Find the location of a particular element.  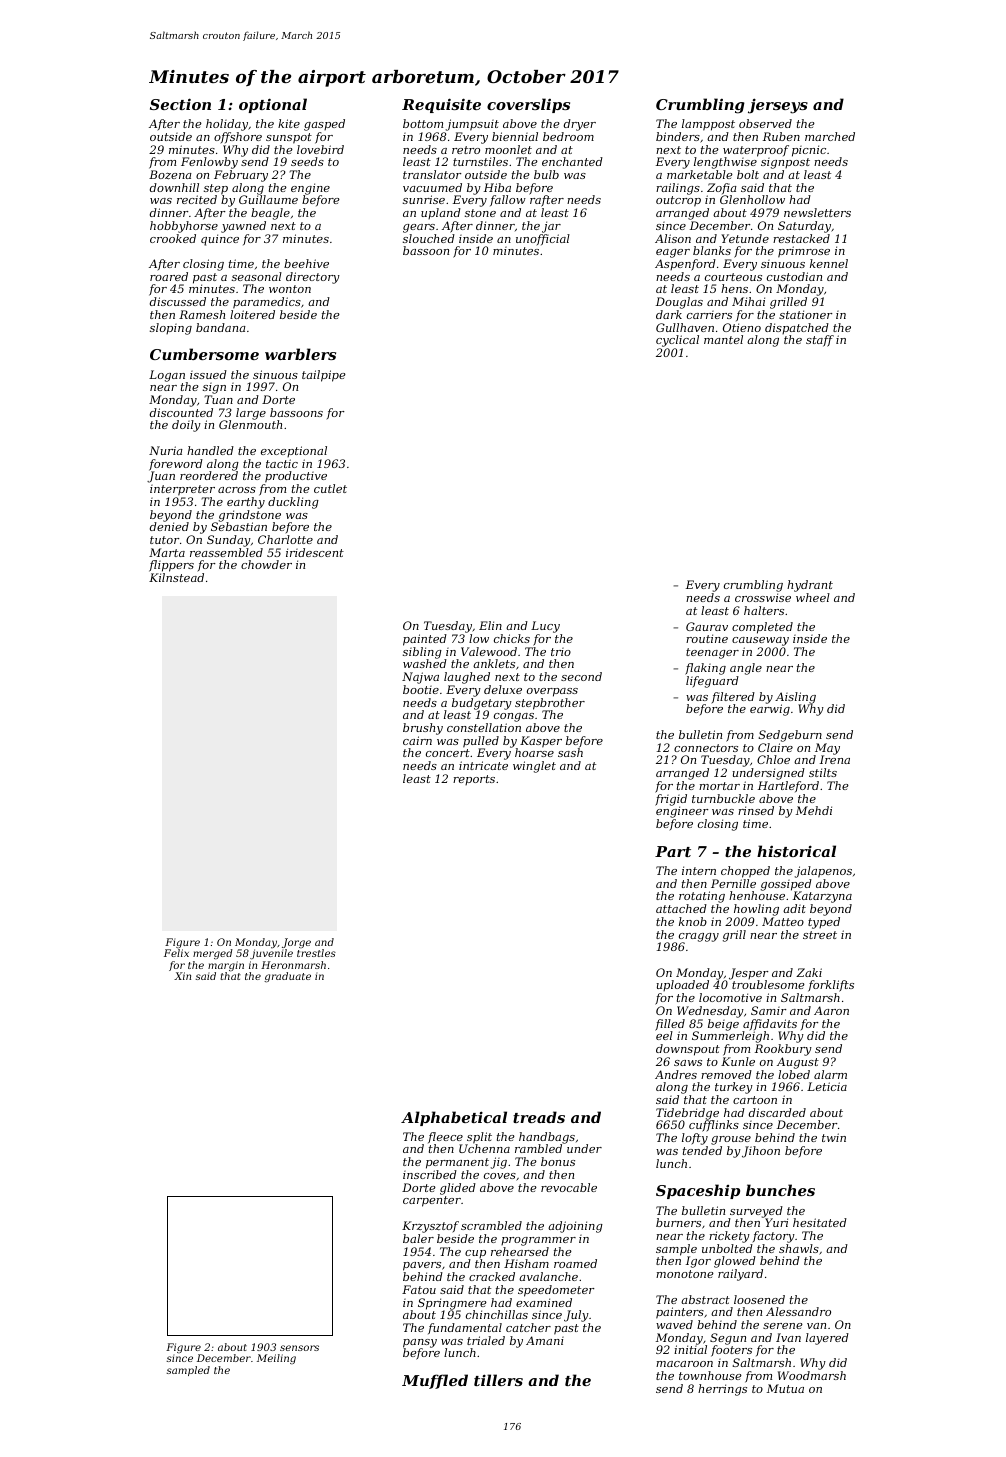

Jorge is located at coordinates (296, 943).
